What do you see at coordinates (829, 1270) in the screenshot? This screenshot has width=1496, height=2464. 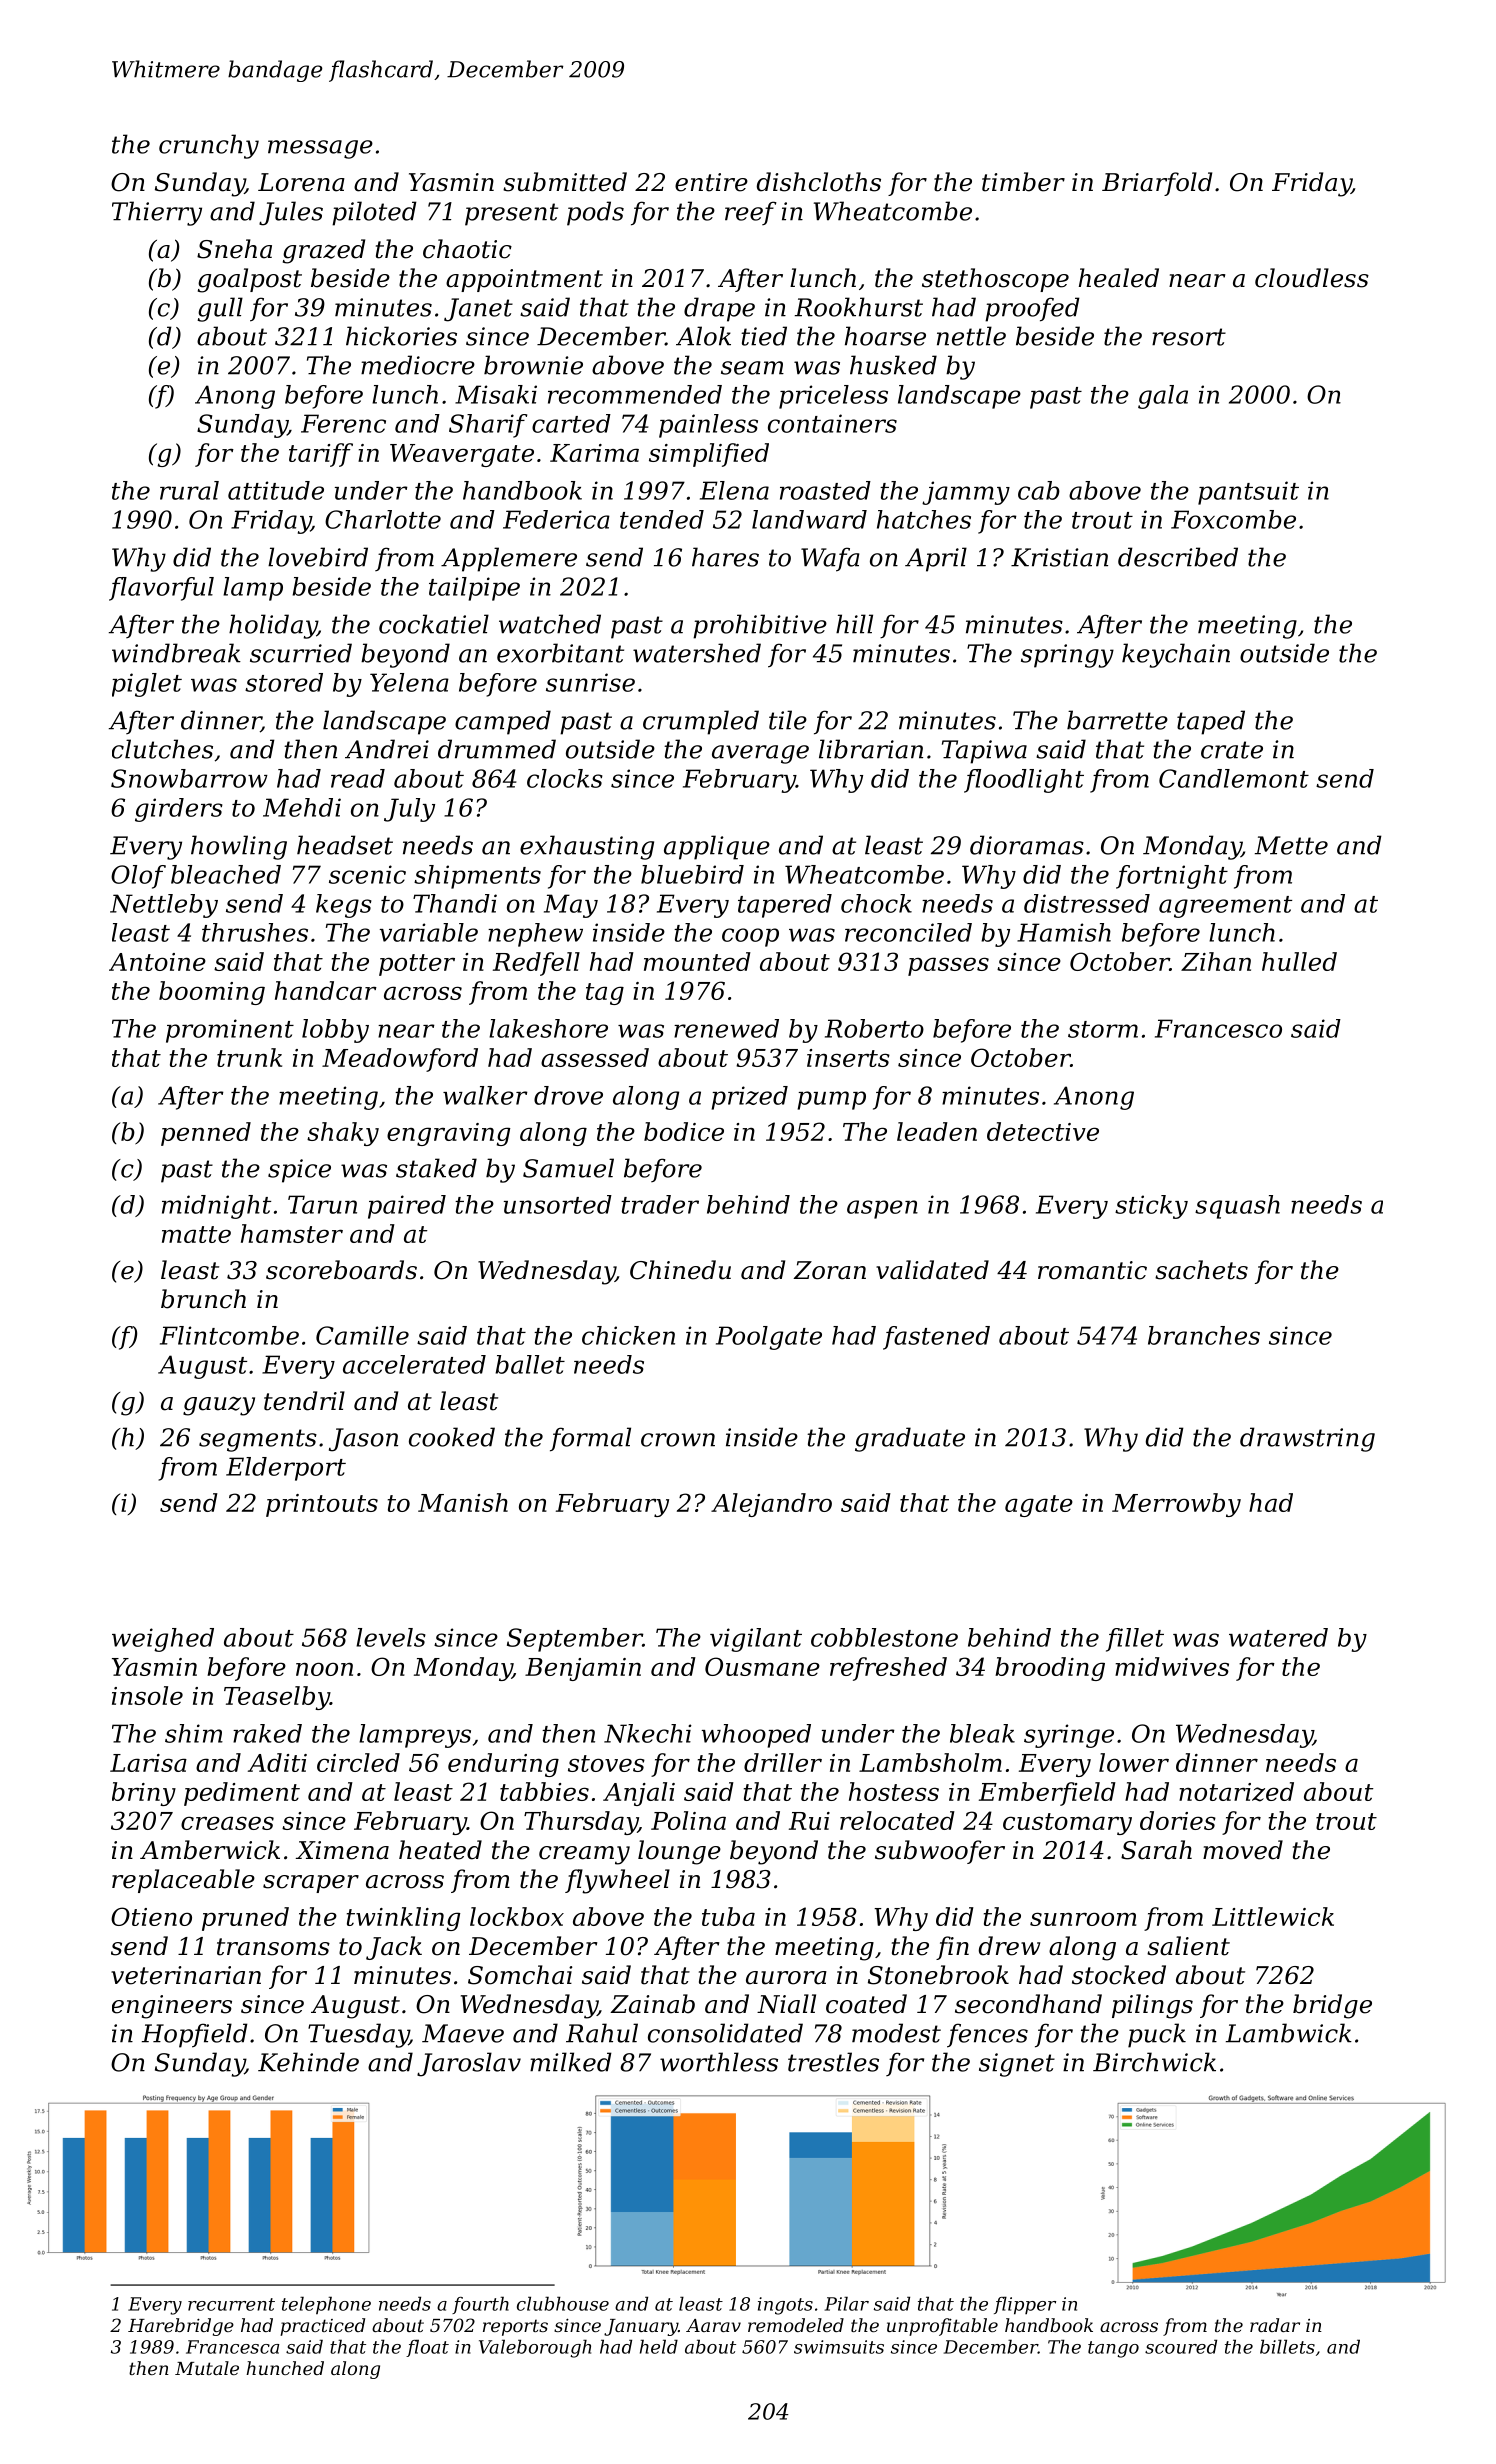 I see `Zoran` at bounding box center [829, 1270].
